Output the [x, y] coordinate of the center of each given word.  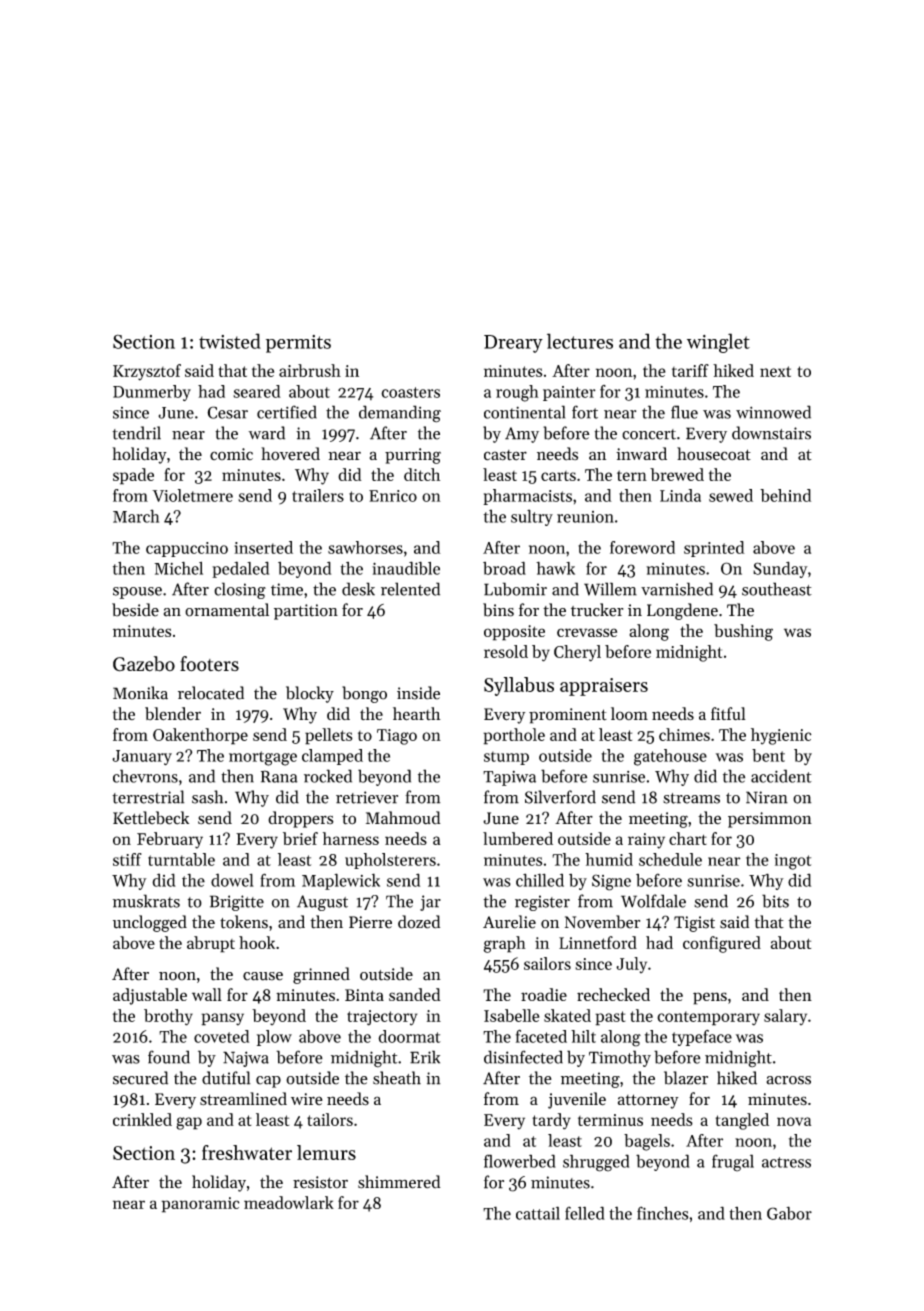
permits [298, 344]
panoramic [200, 1205]
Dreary [513, 344]
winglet [718, 343]
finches [662, 1213]
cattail [538, 1213]
